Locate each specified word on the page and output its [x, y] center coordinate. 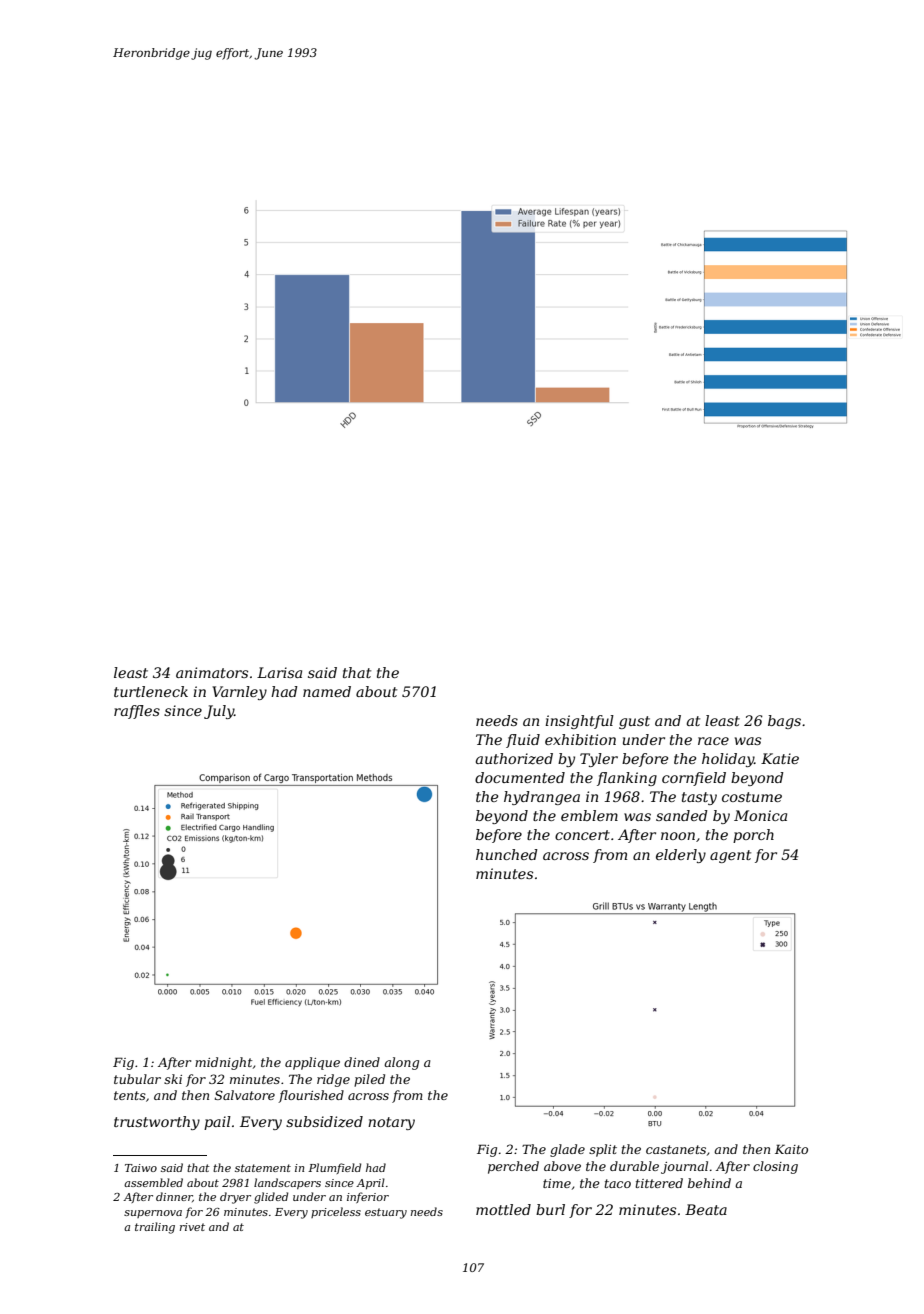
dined [362, 1062]
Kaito [791, 1149]
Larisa [279, 672]
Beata [706, 1209]
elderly [681, 856]
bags [784, 722]
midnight [223, 1063]
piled [369, 1080]
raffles [137, 712]
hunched [507, 854]
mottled [503, 1209]
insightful [579, 722]
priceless [336, 1212]
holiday [728, 760]
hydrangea [542, 798]
